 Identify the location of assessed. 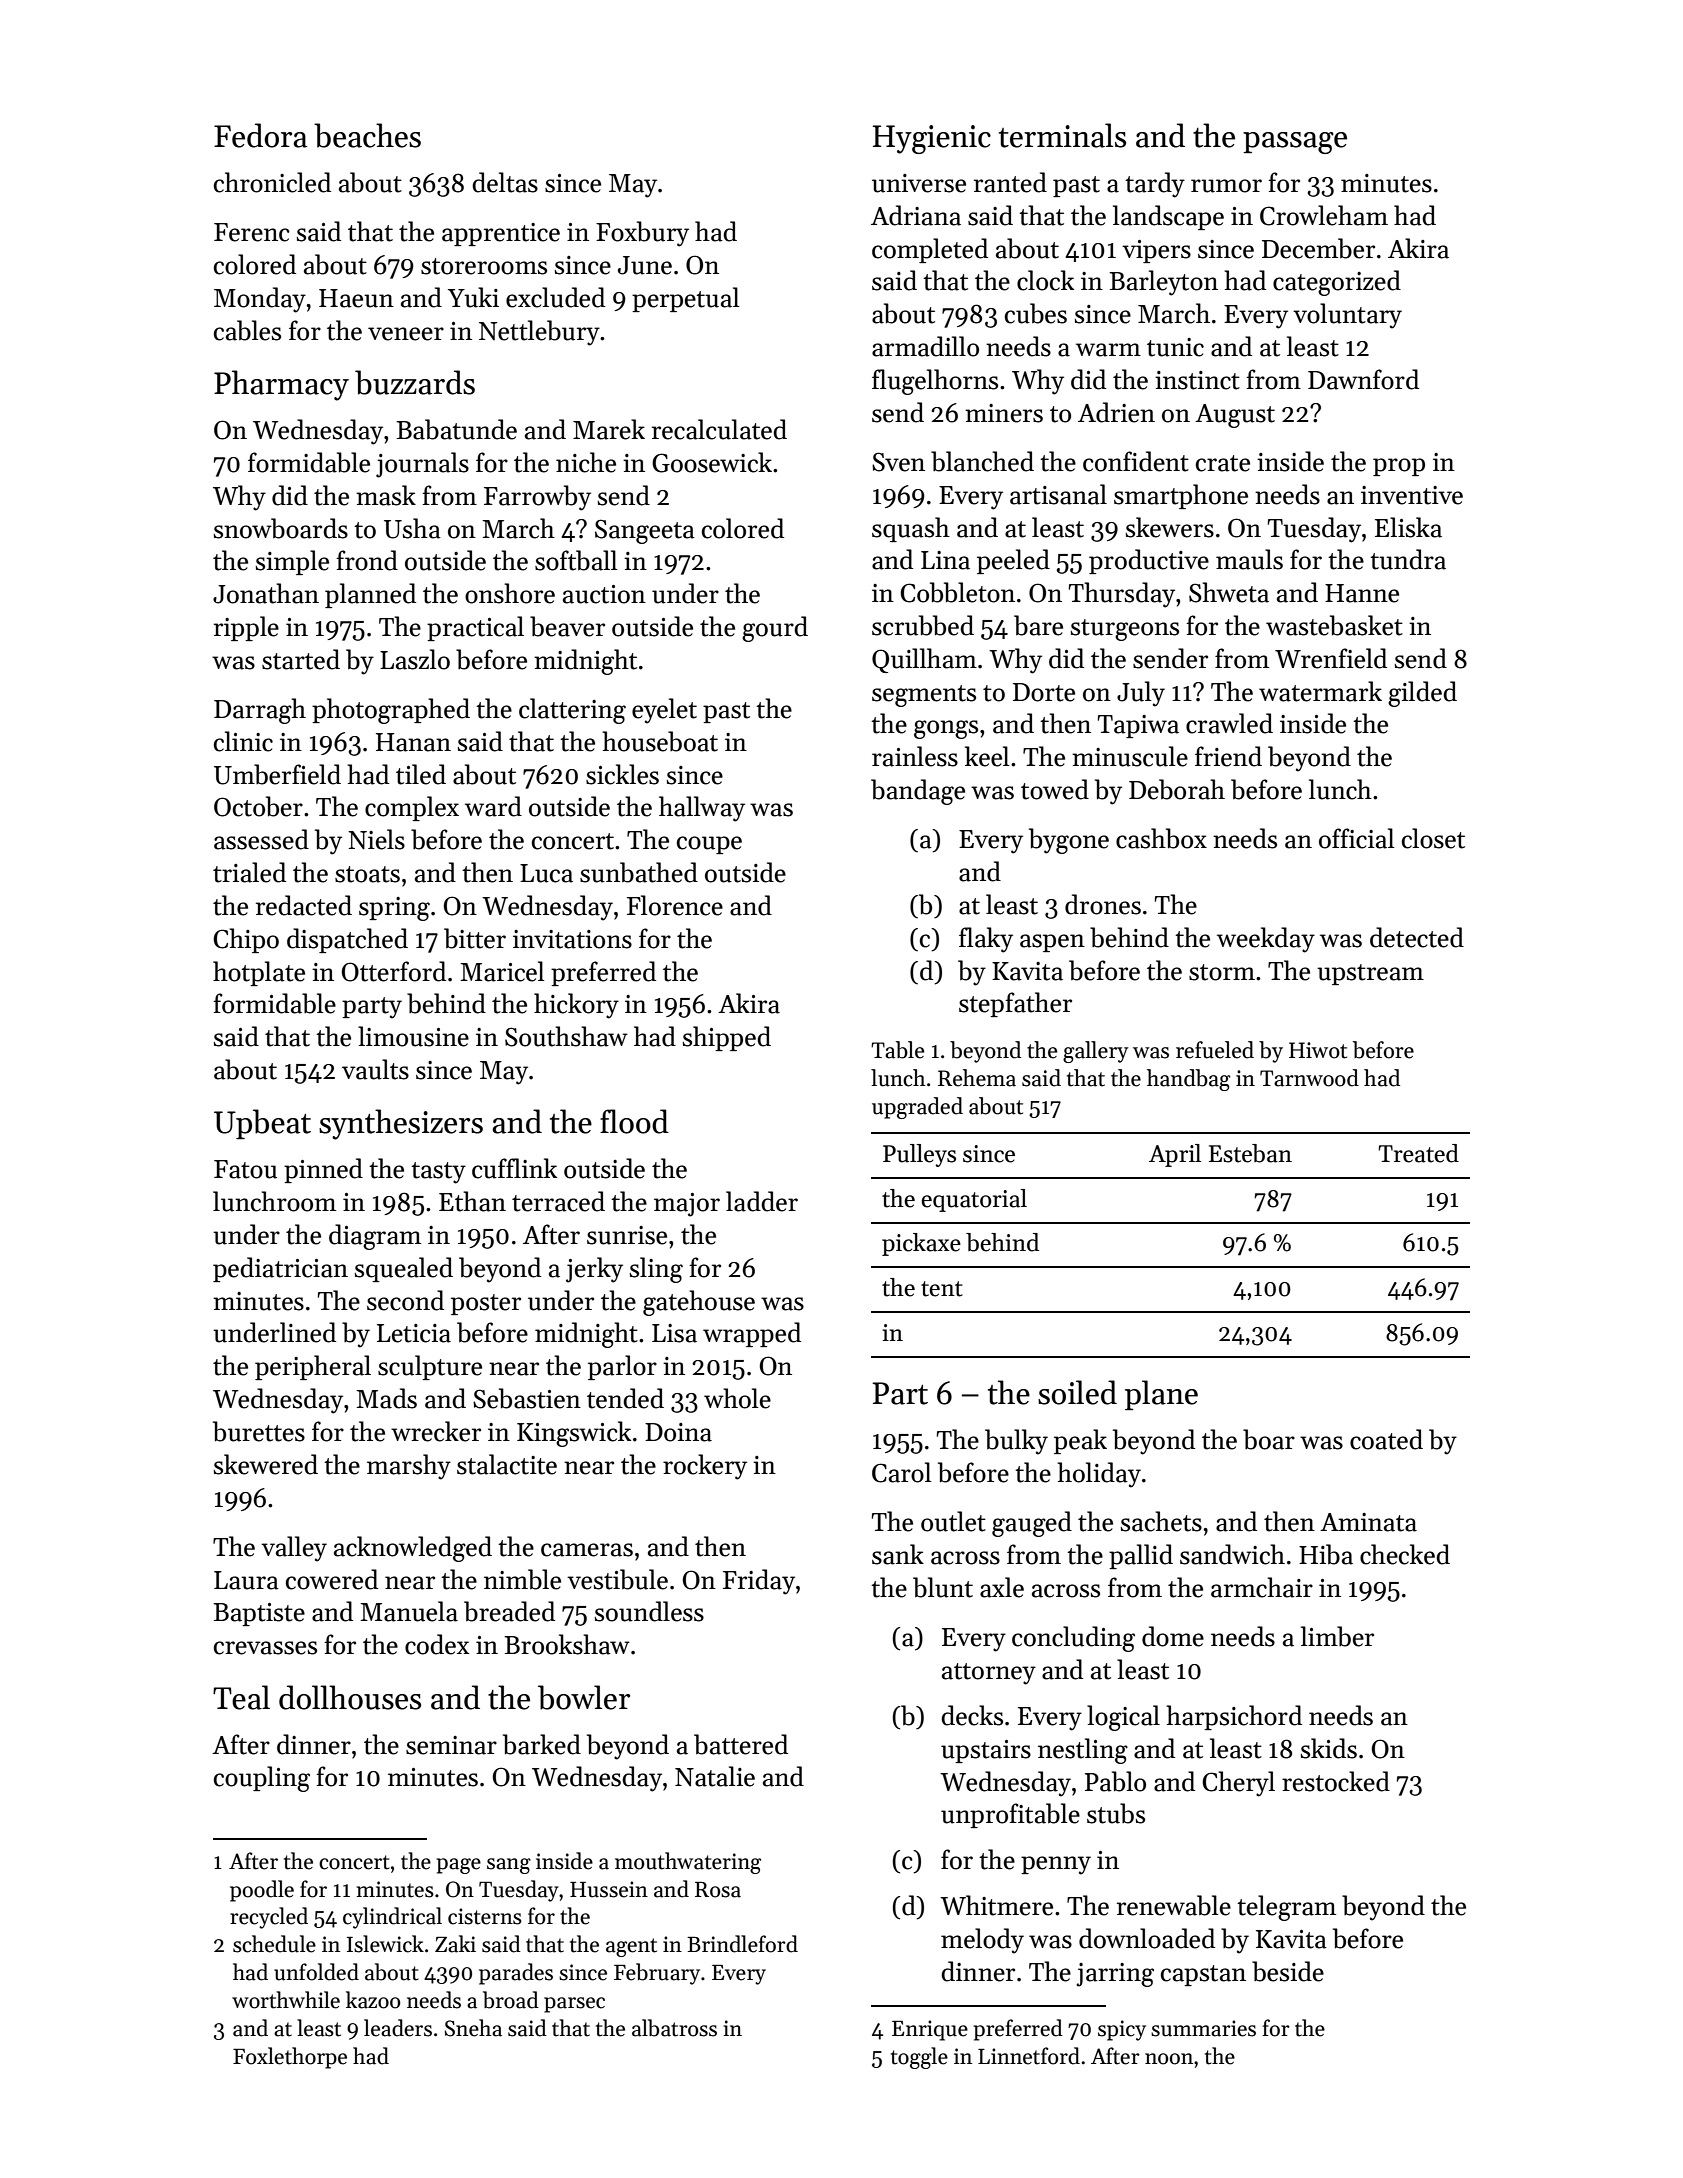
(261, 839).
